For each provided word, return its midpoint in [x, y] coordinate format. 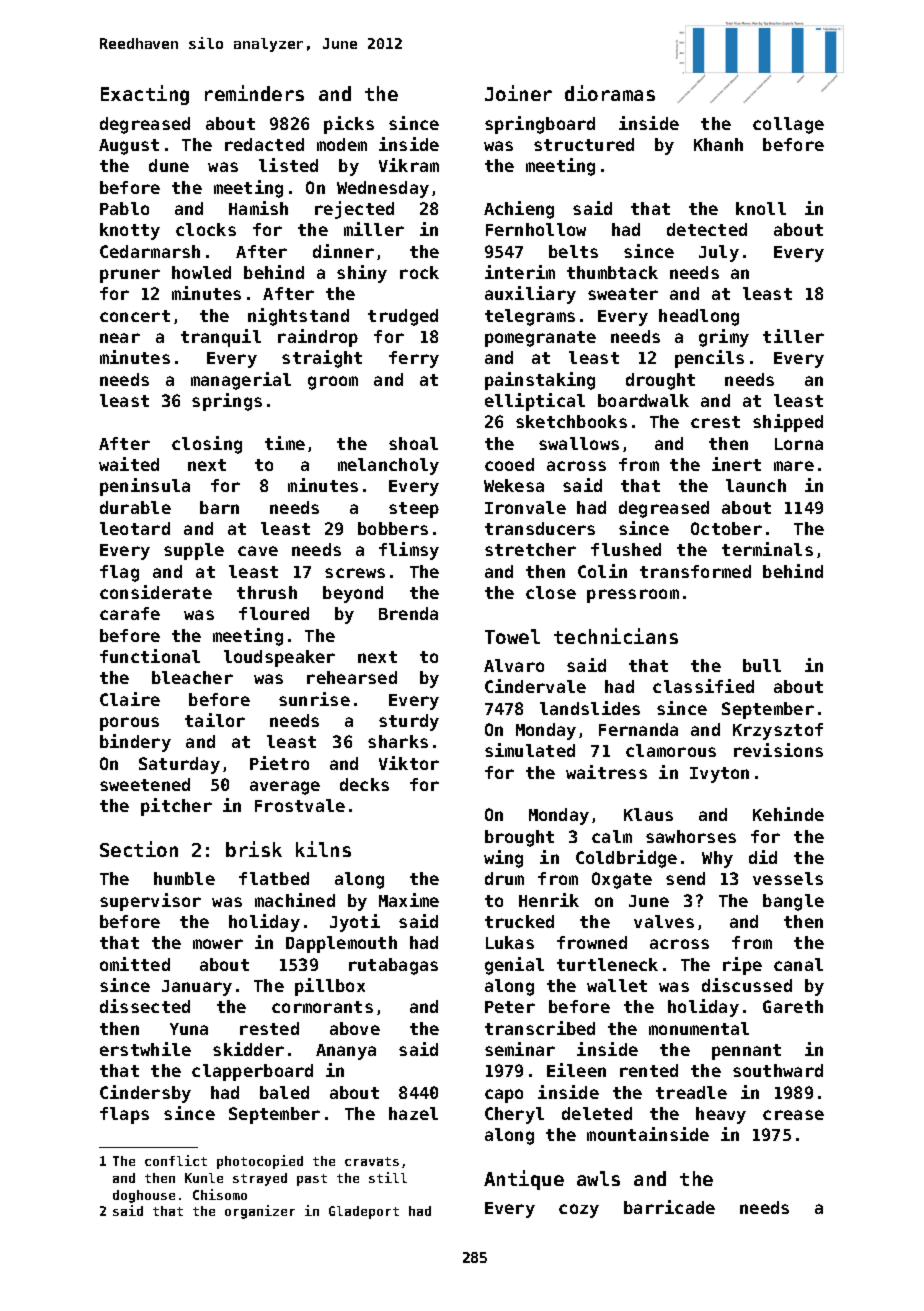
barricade [669, 1207]
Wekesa [514, 485]
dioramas [610, 93]
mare [794, 466]
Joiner [518, 93]
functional [150, 656]
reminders [254, 93]
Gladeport [364, 1212]
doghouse [144, 1196]
